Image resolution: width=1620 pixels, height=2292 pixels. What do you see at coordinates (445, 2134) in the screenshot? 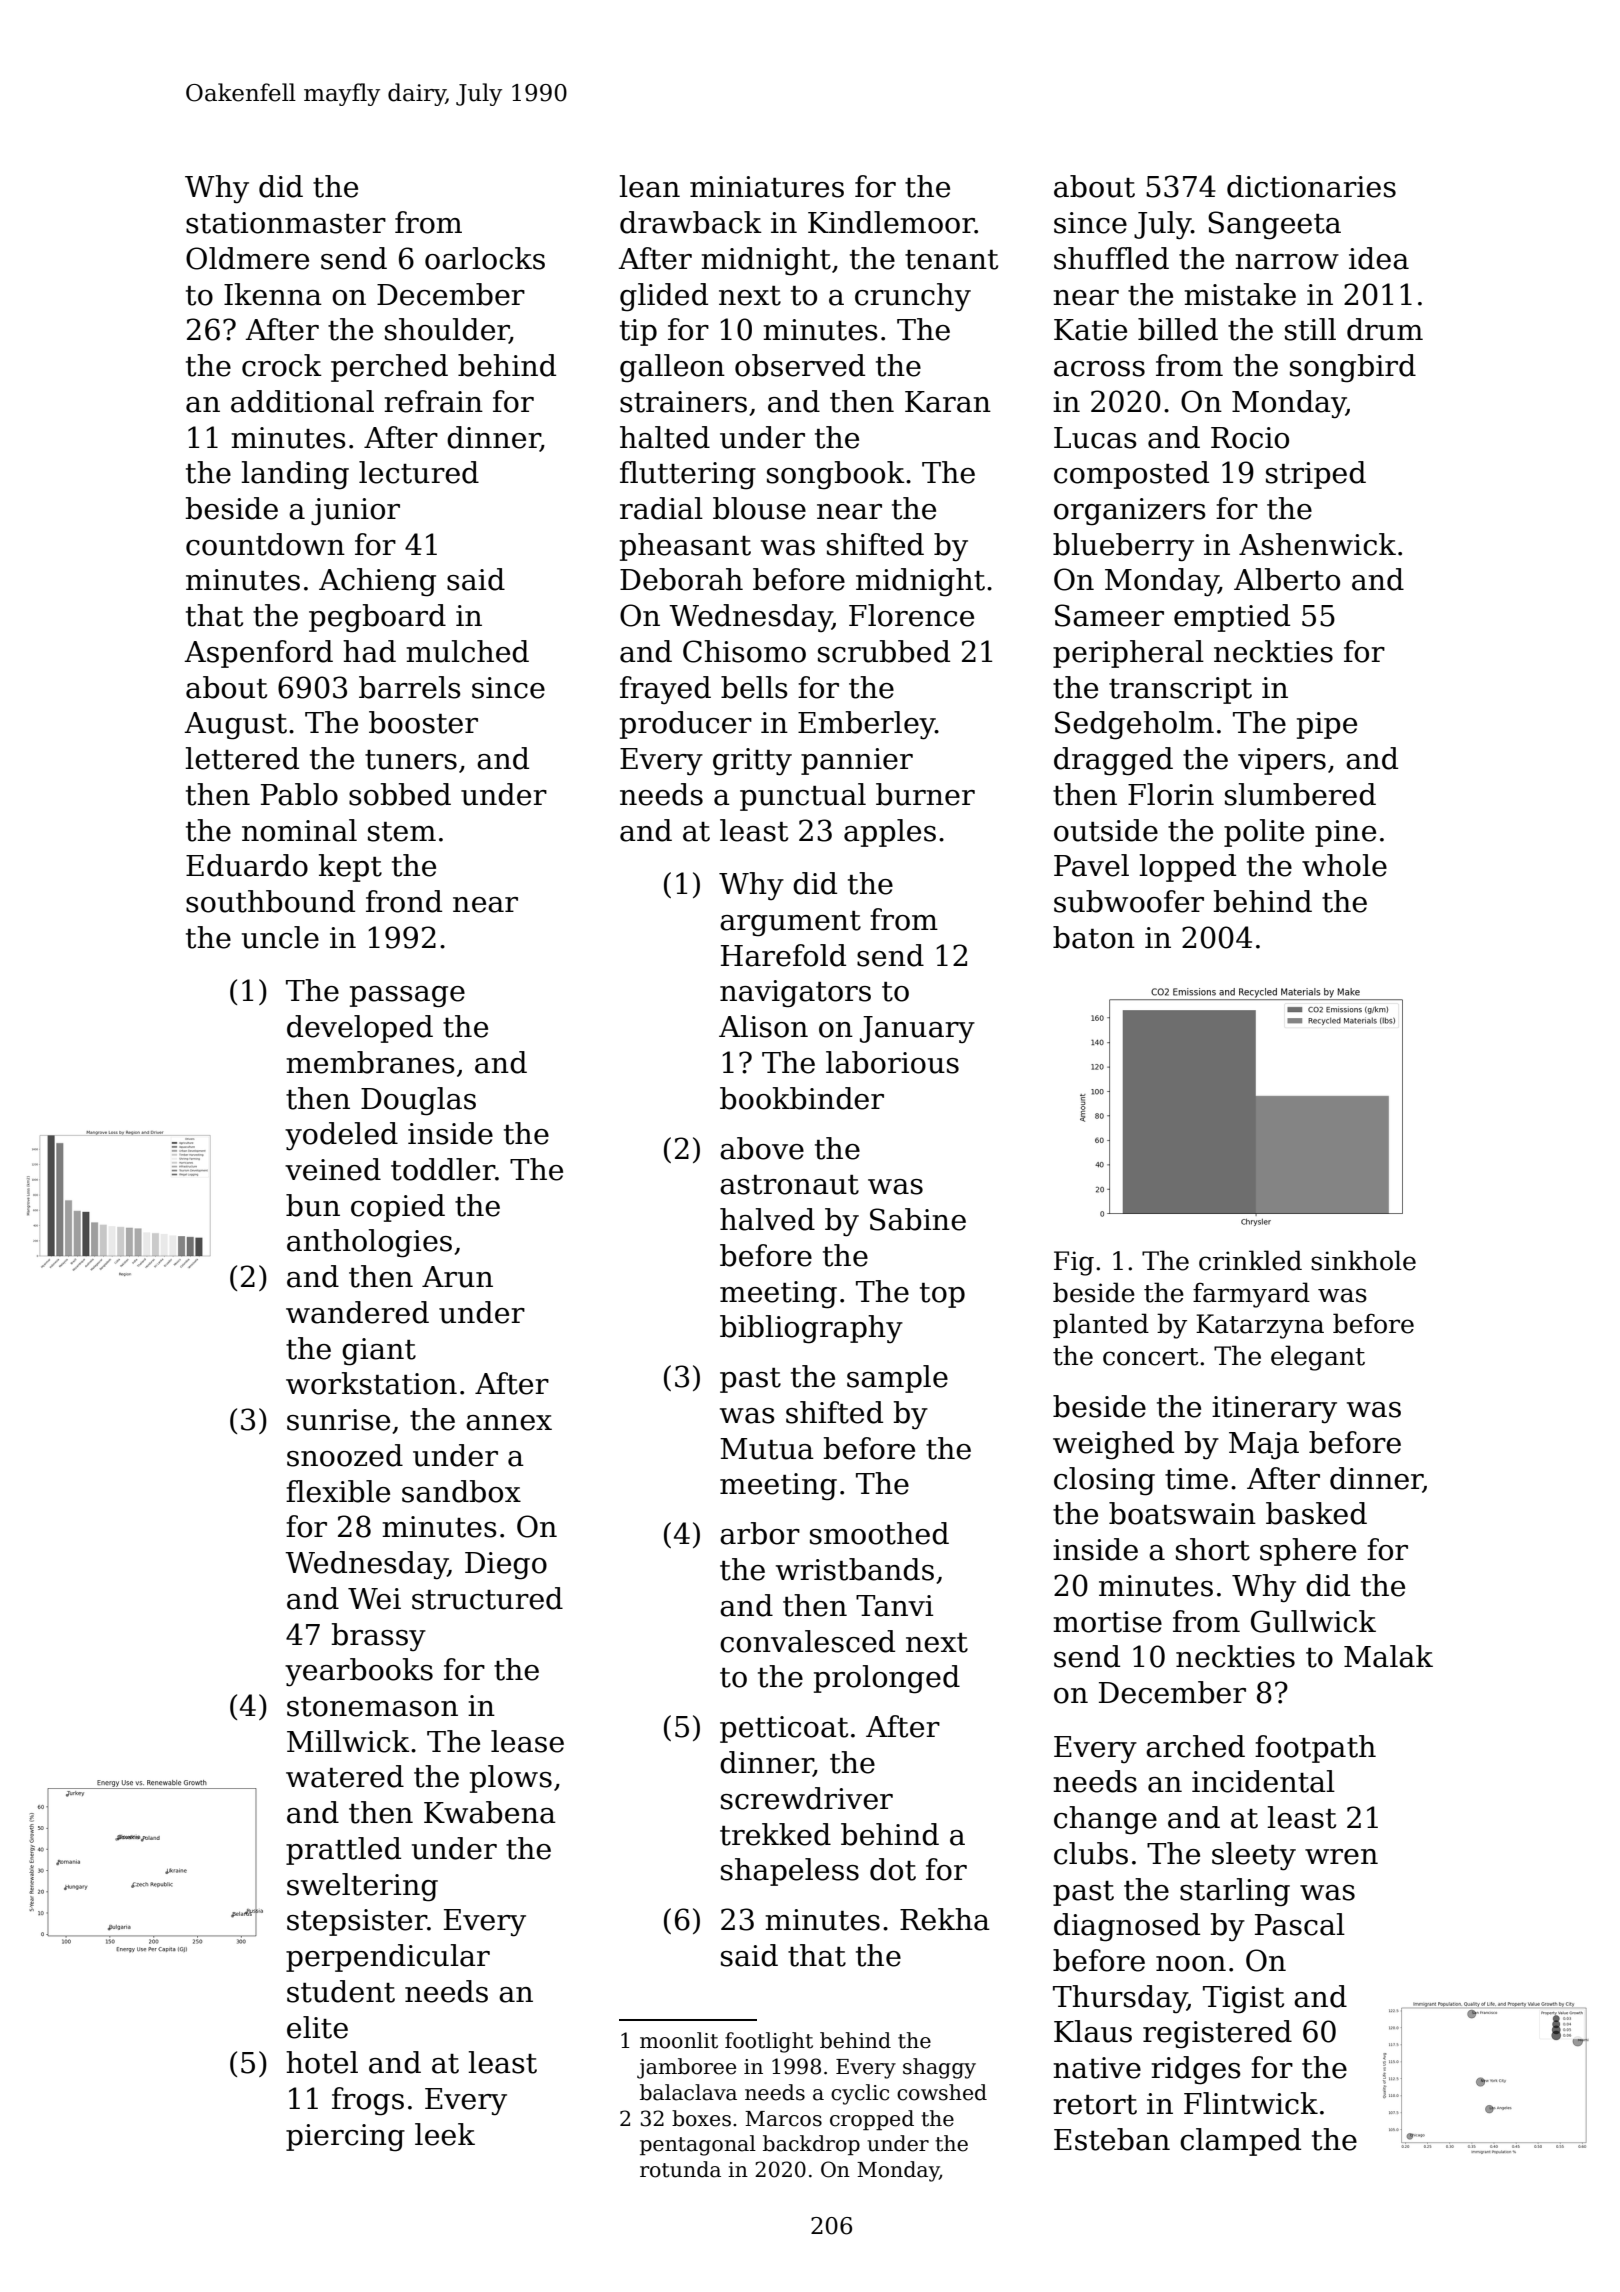
I see `leek` at bounding box center [445, 2134].
